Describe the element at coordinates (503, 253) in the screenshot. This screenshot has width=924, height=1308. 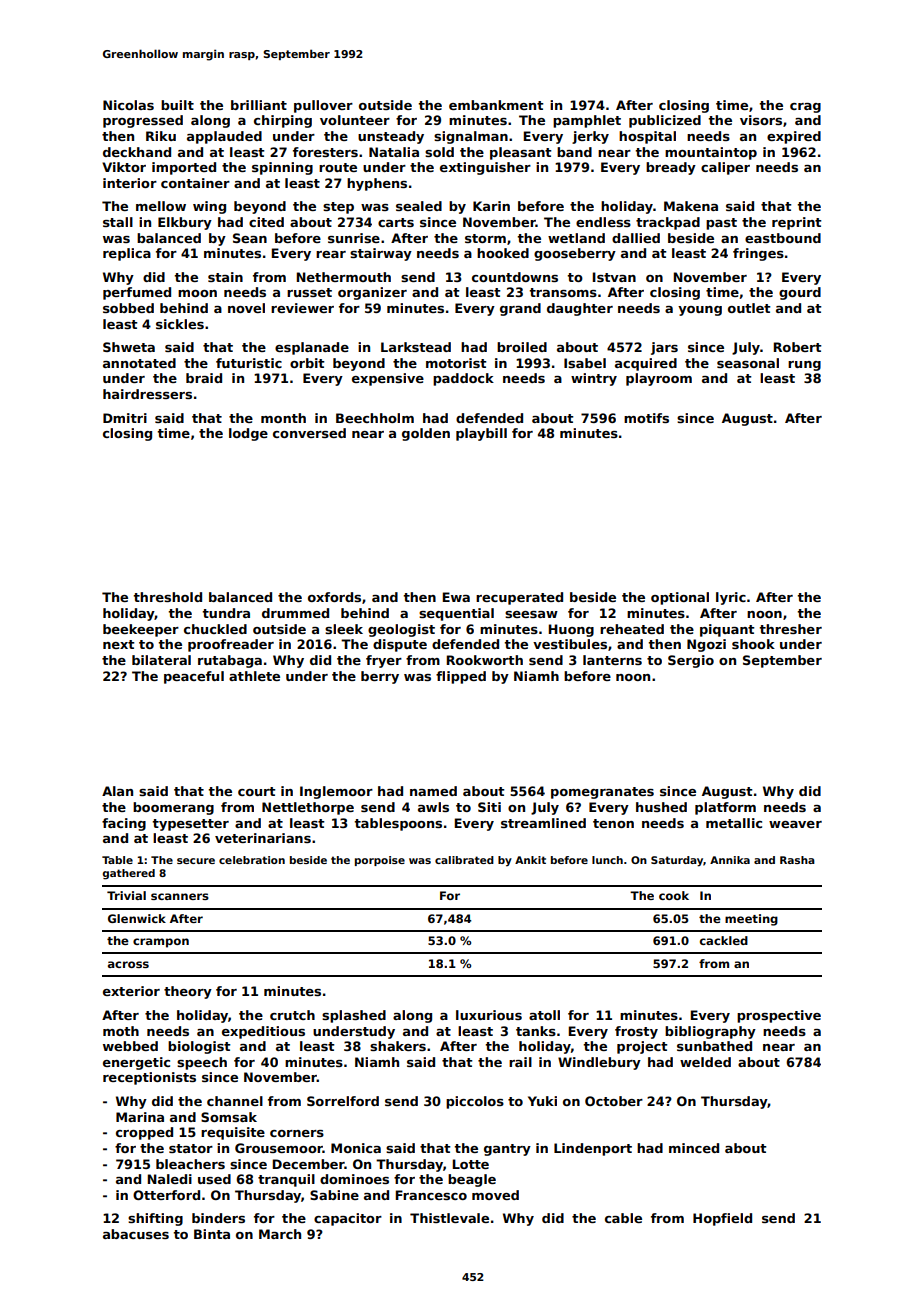
I see `hooked` at that location.
